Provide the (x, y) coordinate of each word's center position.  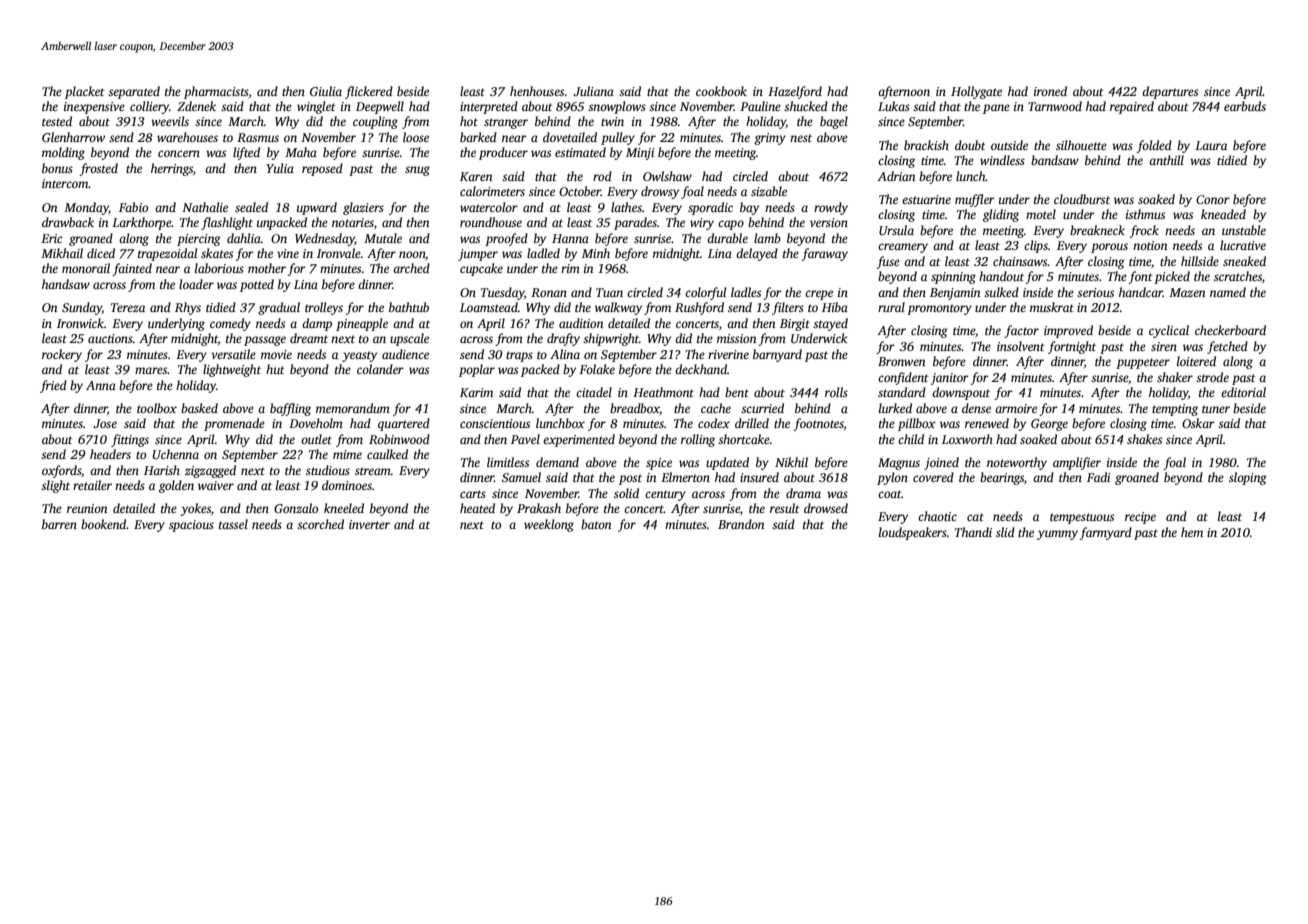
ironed (1050, 91)
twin (612, 121)
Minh (596, 253)
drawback (68, 222)
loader (196, 284)
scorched (320, 524)
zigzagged (210, 471)
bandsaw (1055, 160)
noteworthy (1017, 463)
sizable (769, 191)
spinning (953, 278)
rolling (698, 440)
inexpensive (94, 108)
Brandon (741, 524)
